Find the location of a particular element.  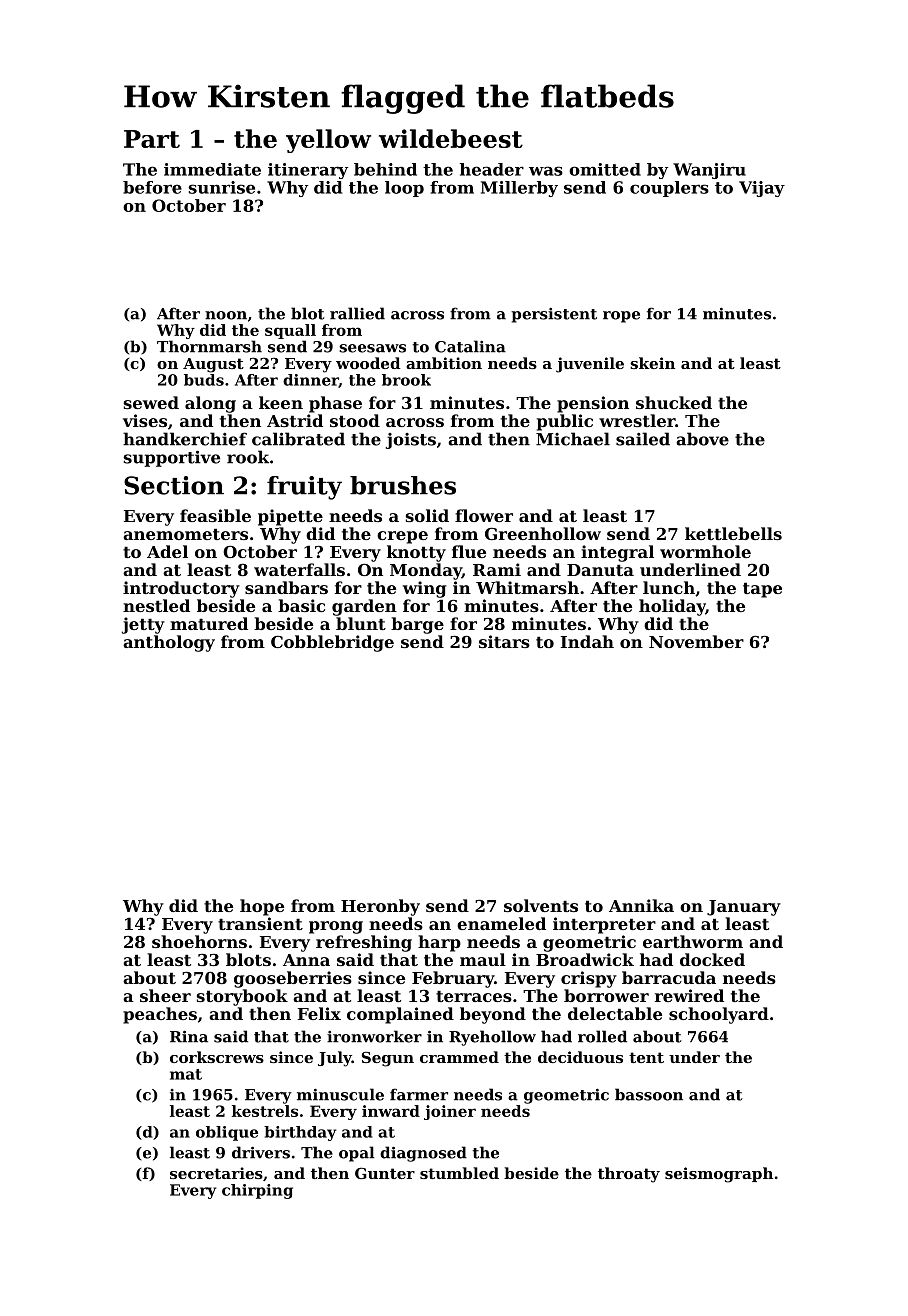

interpreter is located at coordinates (604, 925).
